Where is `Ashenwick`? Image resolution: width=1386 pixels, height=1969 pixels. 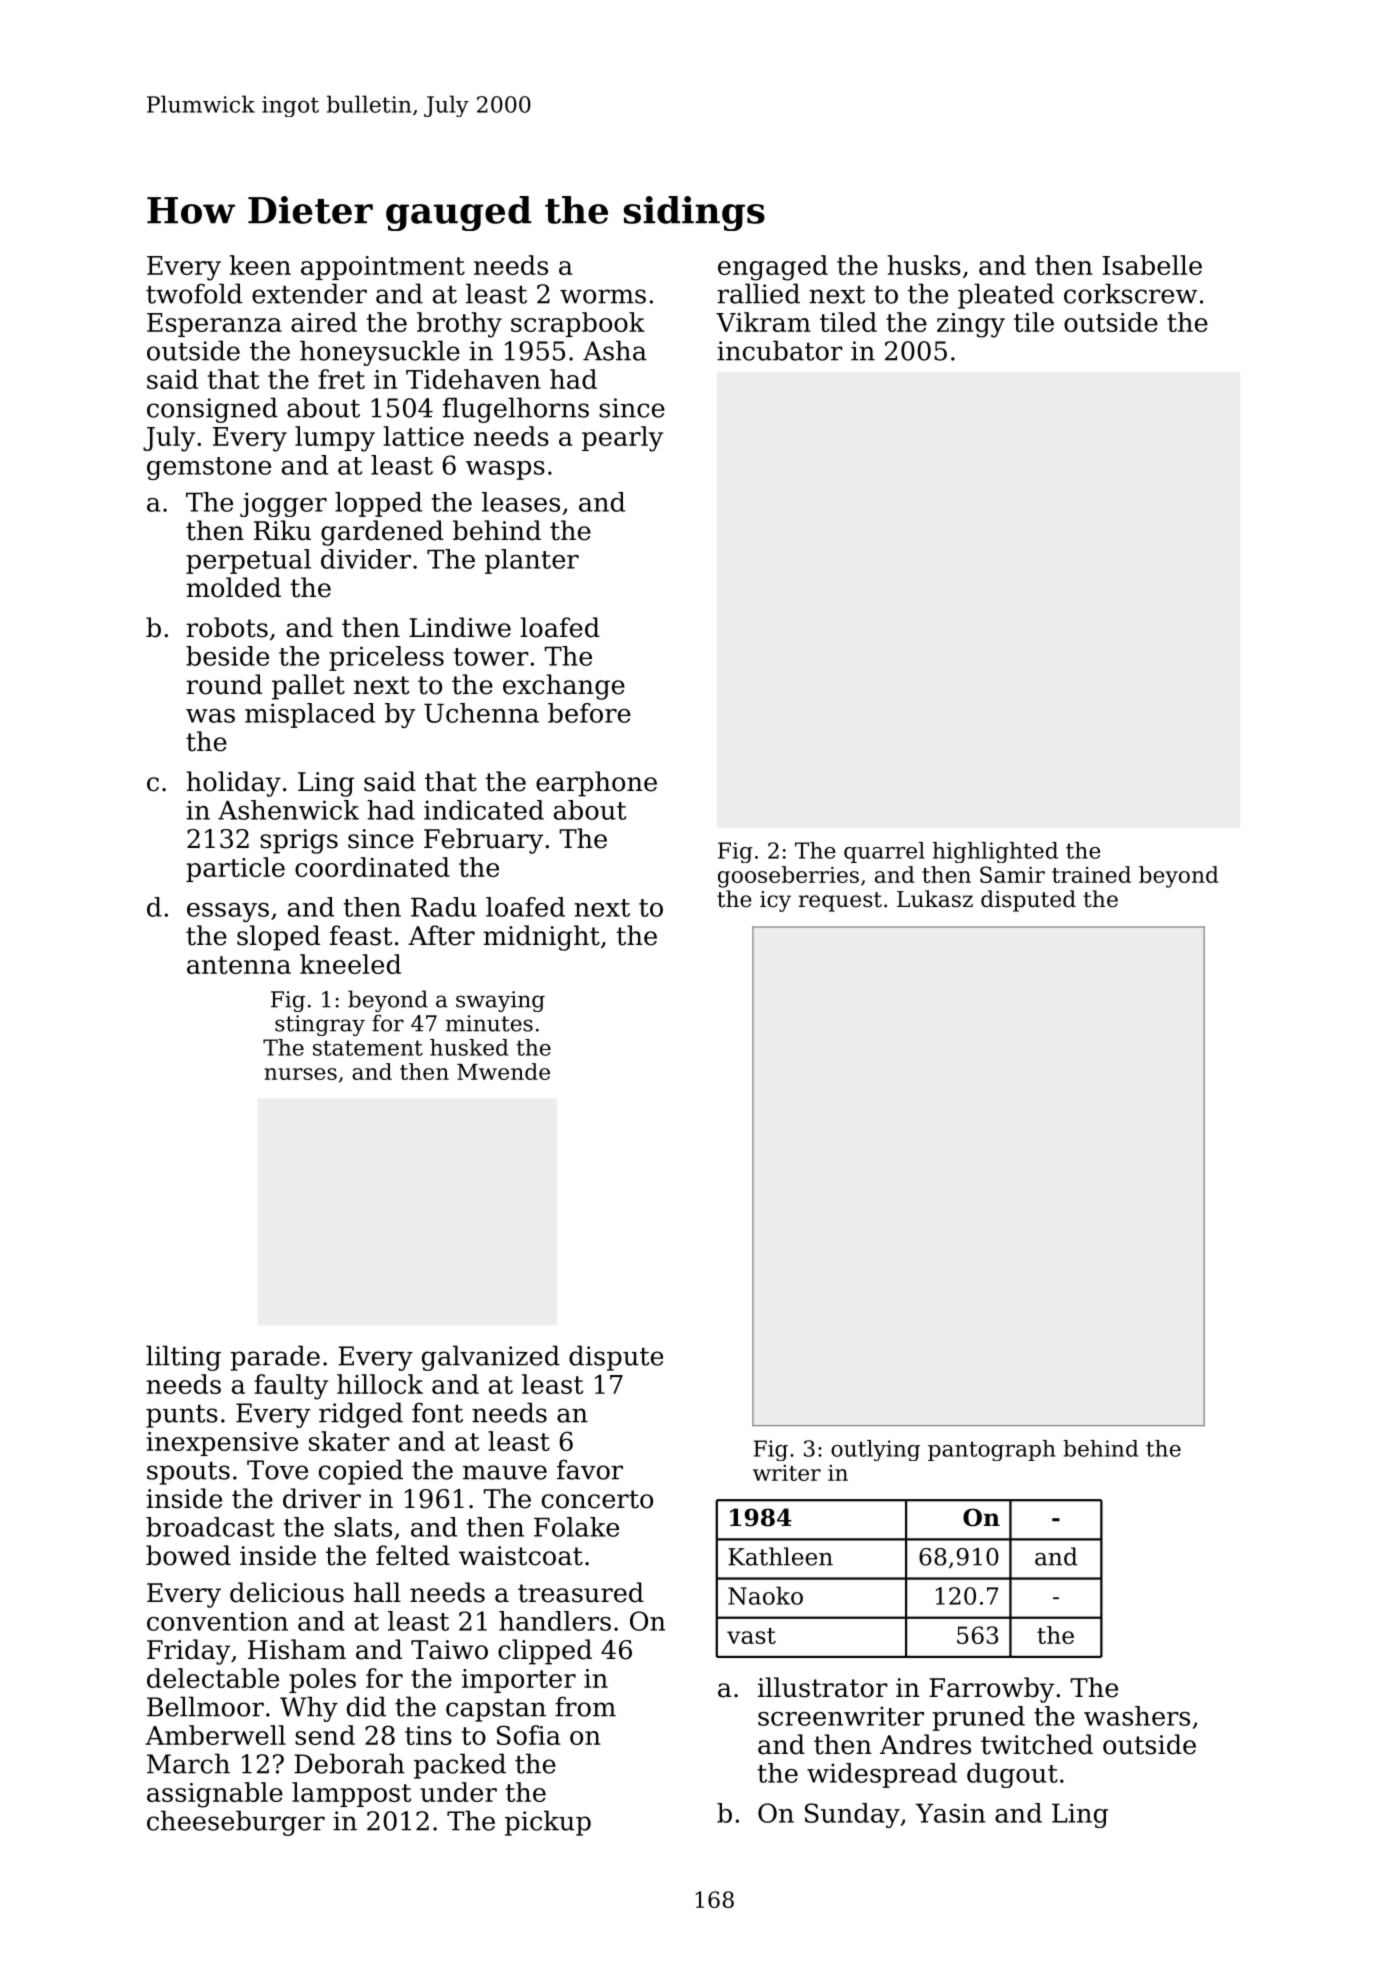
Ashenwick is located at coordinates (288, 810).
